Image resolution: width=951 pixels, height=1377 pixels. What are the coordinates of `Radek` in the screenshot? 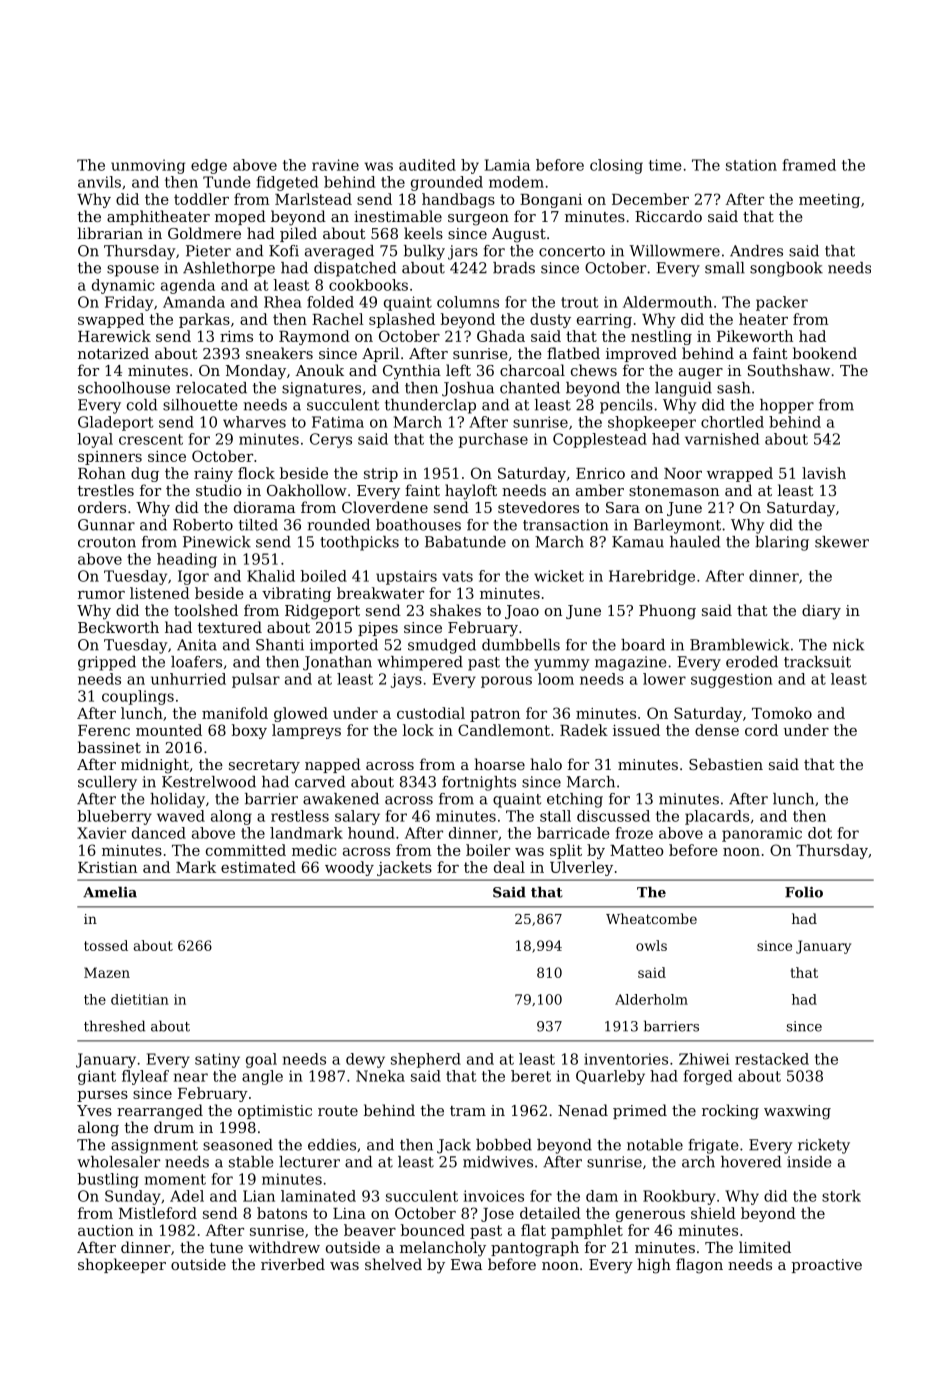 It's located at (584, 730).
